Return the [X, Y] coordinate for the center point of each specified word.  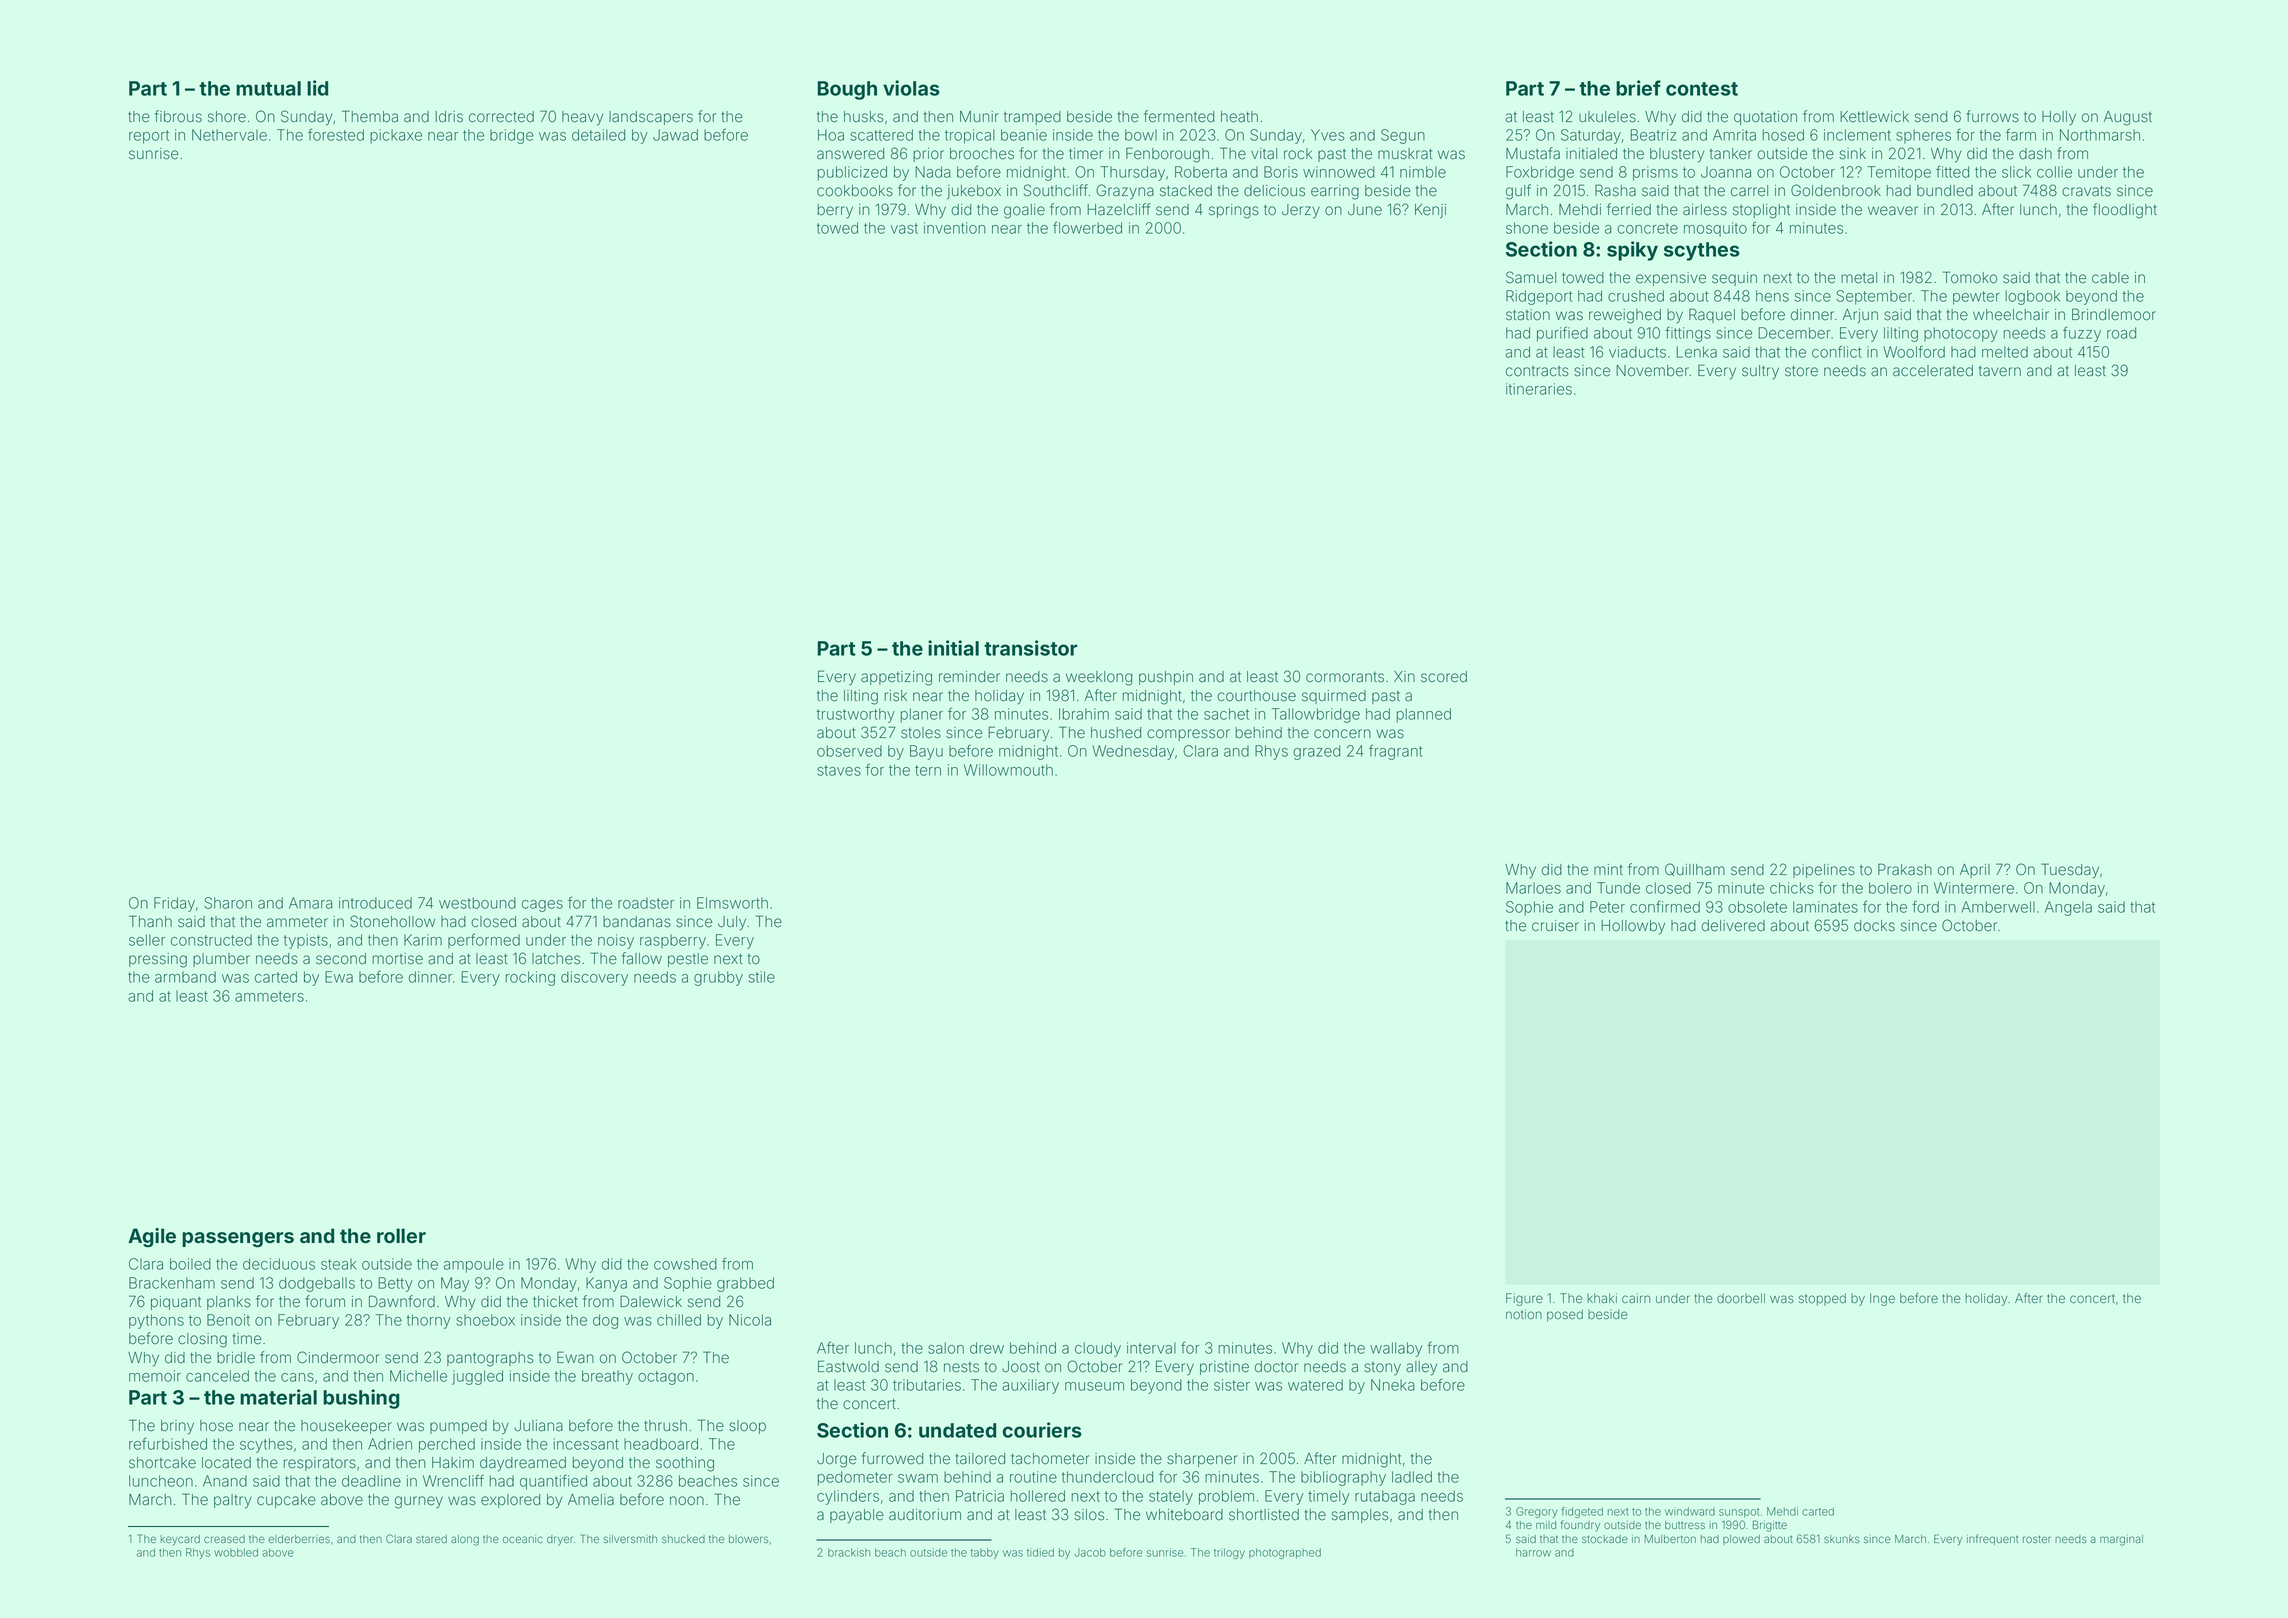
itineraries [1539, 389]
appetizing [896, 678]
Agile [152, 1238]
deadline [371, 1481]
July [732, 923]
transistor [1030, 648]
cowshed [685, 1264]
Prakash [1905, 869]
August [2128, 118]
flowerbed [1087, 227]
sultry [1760, 372]
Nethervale [229, 135]
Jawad [675, 135]
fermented [1179, 116]
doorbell [1741, 1298]
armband [185, 977]
